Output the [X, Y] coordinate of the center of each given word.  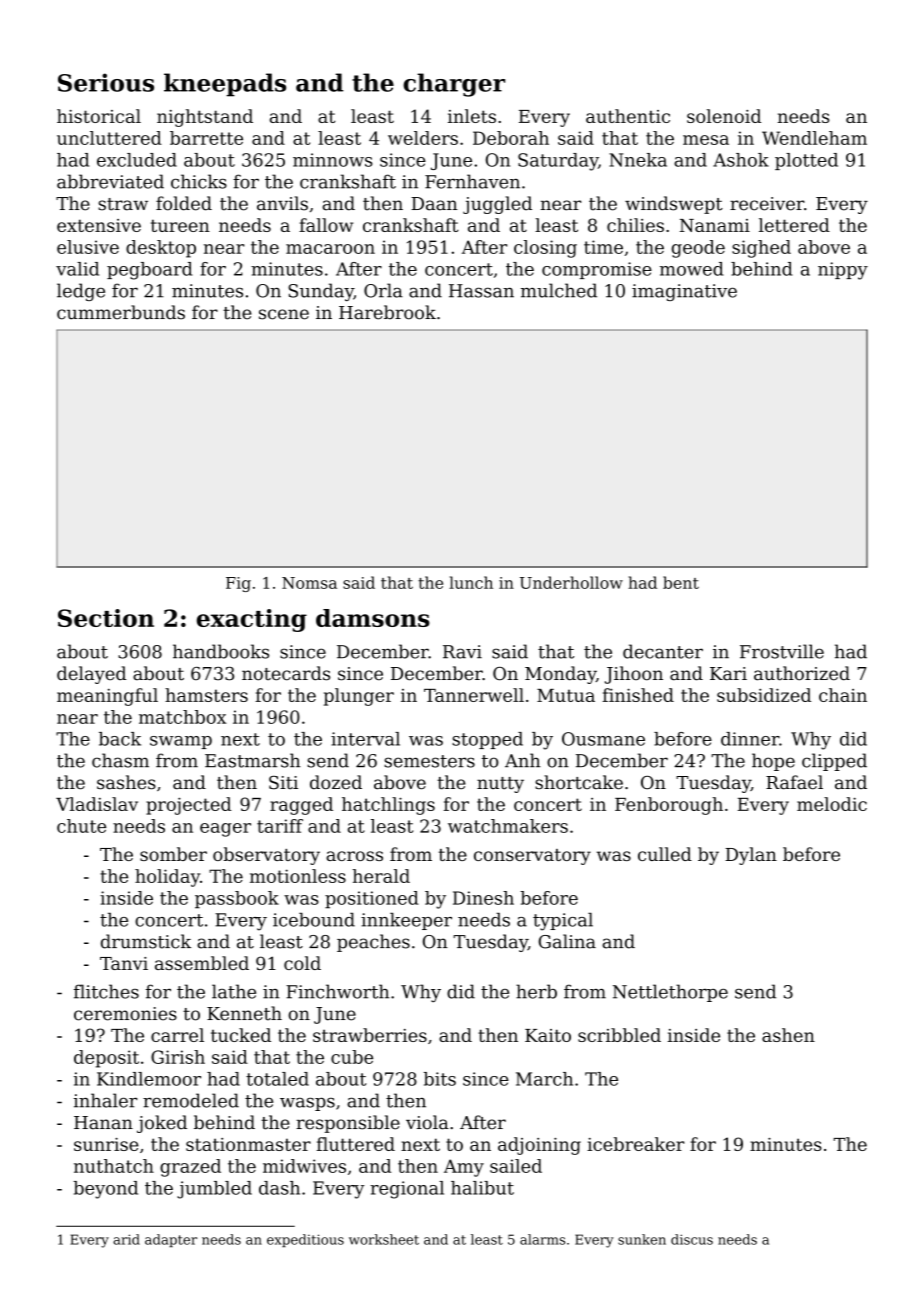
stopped [487, 740]
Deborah [511, 138]
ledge [81, 292]
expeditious [305, 1240]
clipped [834, 762]
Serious [106, 82]
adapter [171, 1240]
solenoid [724, 116]
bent [681, 582]
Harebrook [387, 312]
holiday [167, 878]
